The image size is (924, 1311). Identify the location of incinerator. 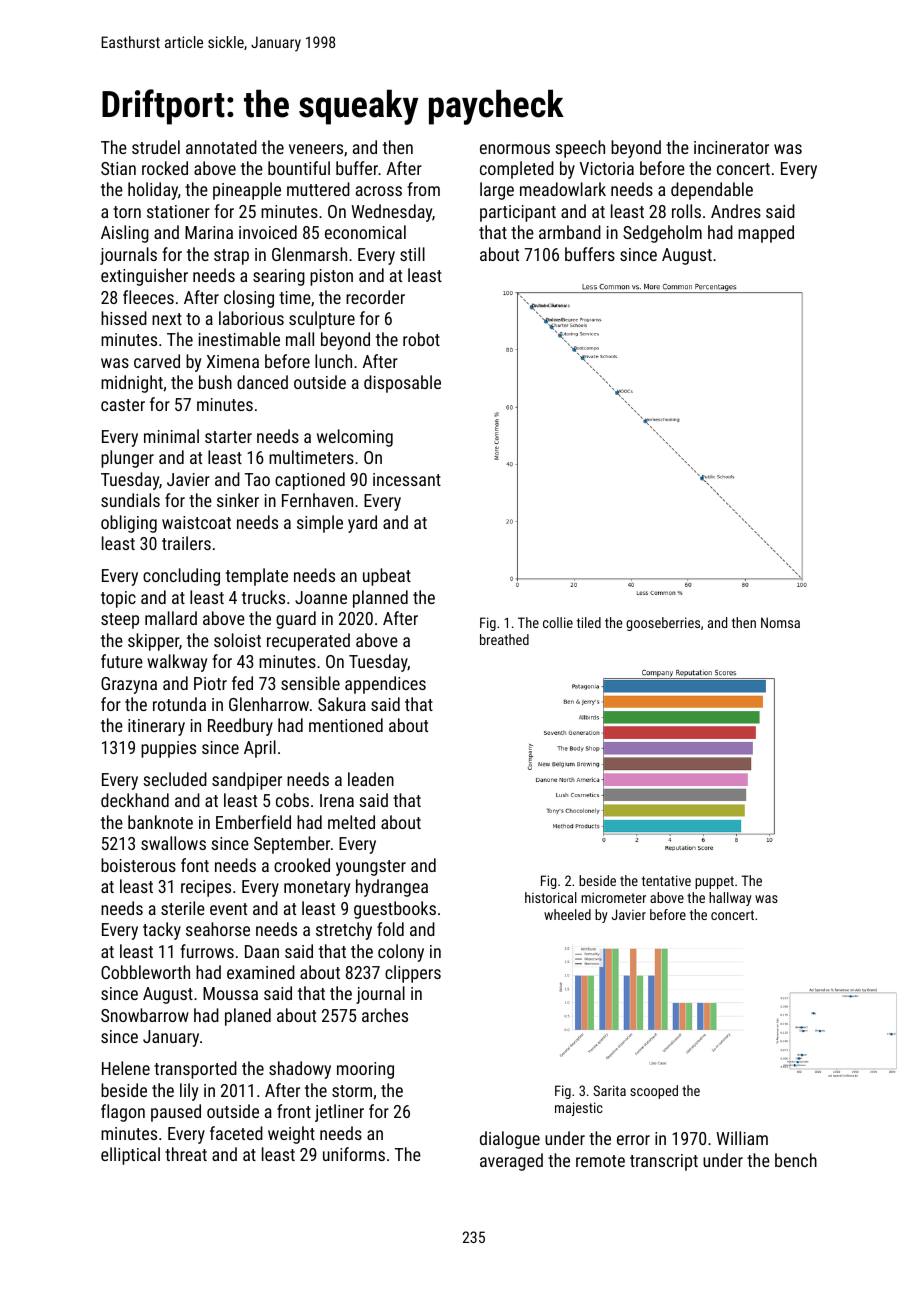
(731, 147).
